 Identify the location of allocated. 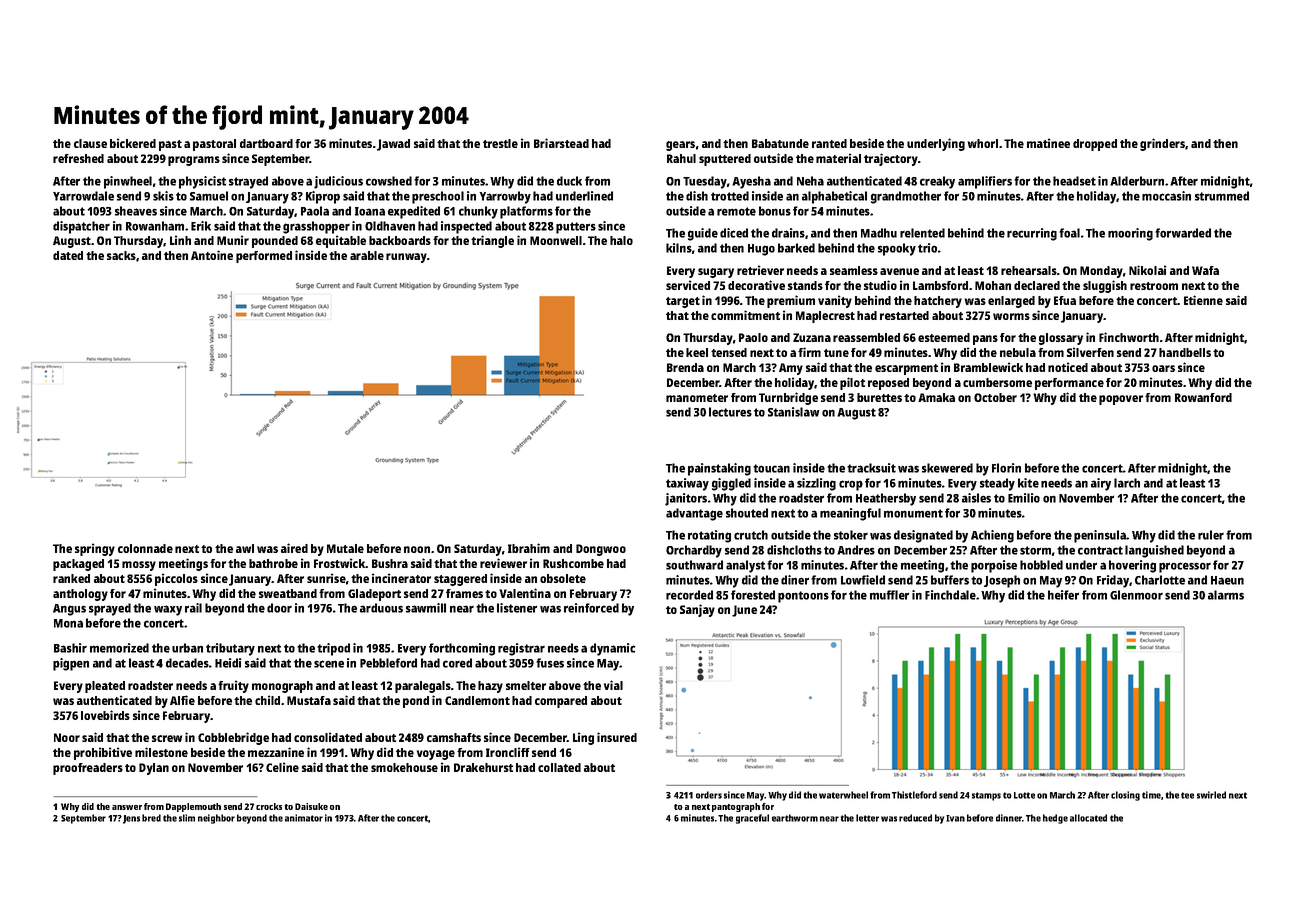
(1088, 818).
